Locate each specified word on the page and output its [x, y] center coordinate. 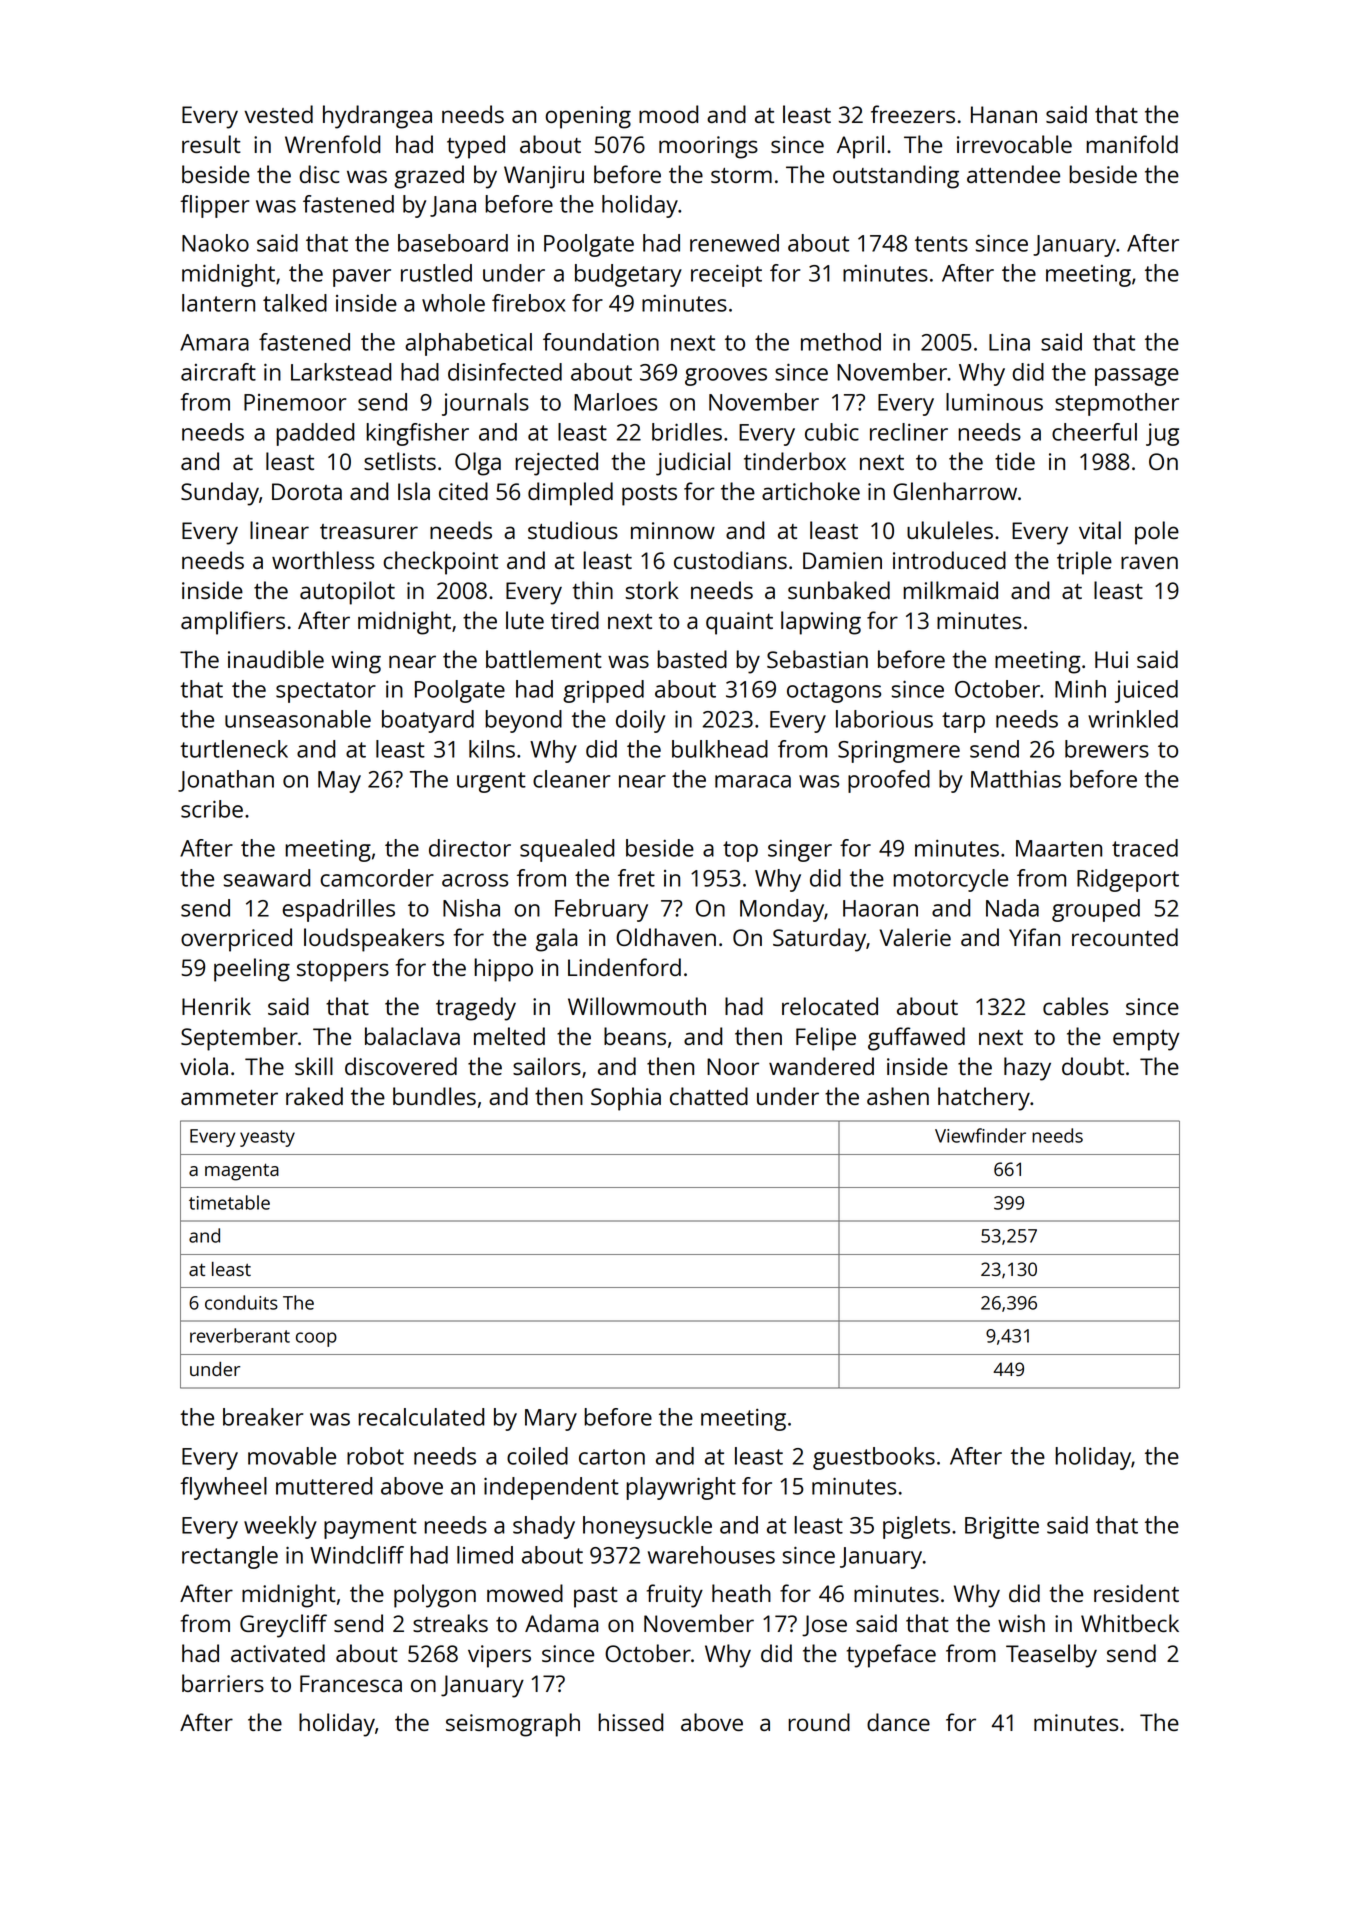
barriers [223, 1683]
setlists [400, 461]
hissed [630, 1722]
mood [668, 114]
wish [1021, 1623]
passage [1137, 377]
